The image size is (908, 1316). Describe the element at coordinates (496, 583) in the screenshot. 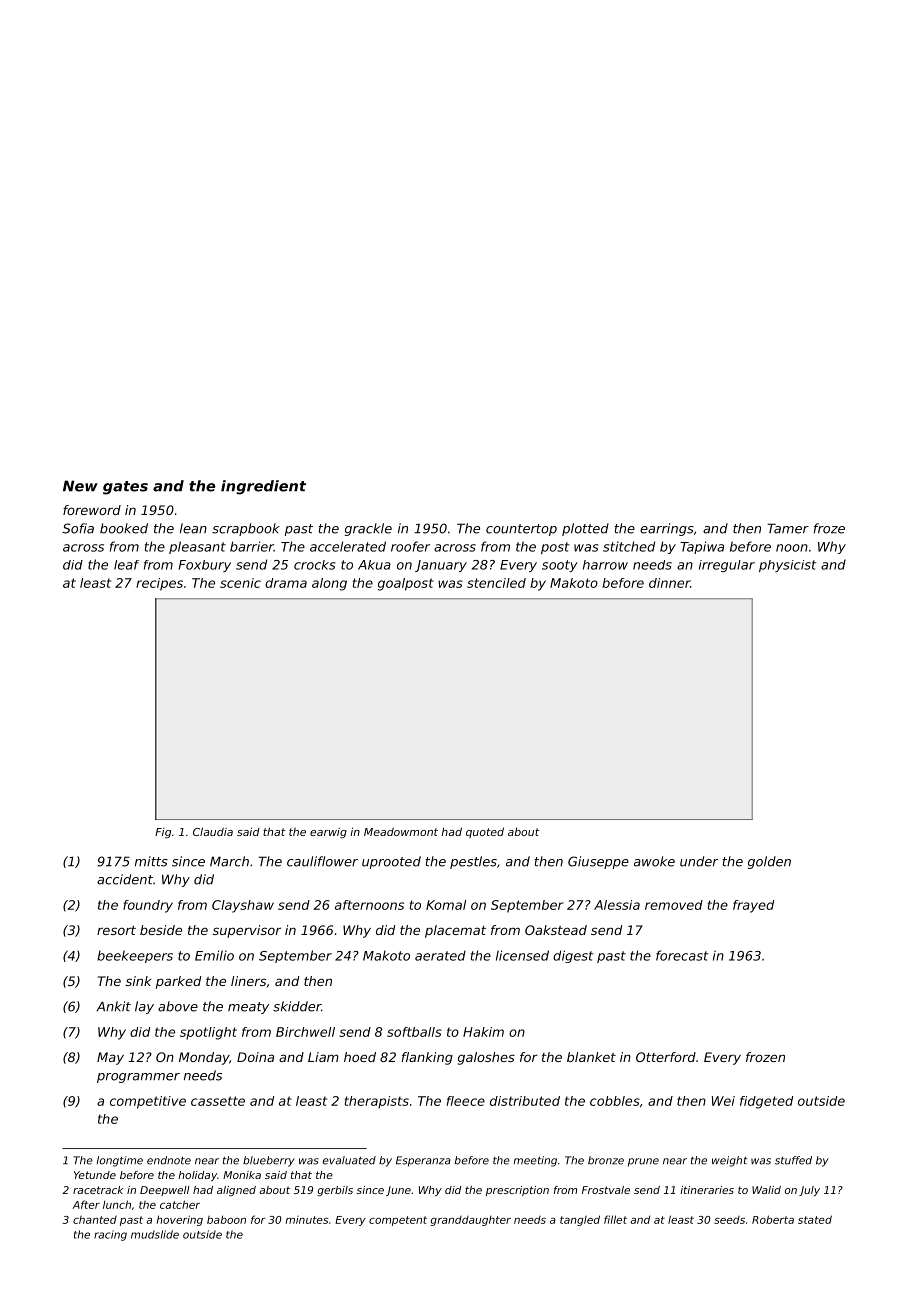

I see `stenciled` at that location.
